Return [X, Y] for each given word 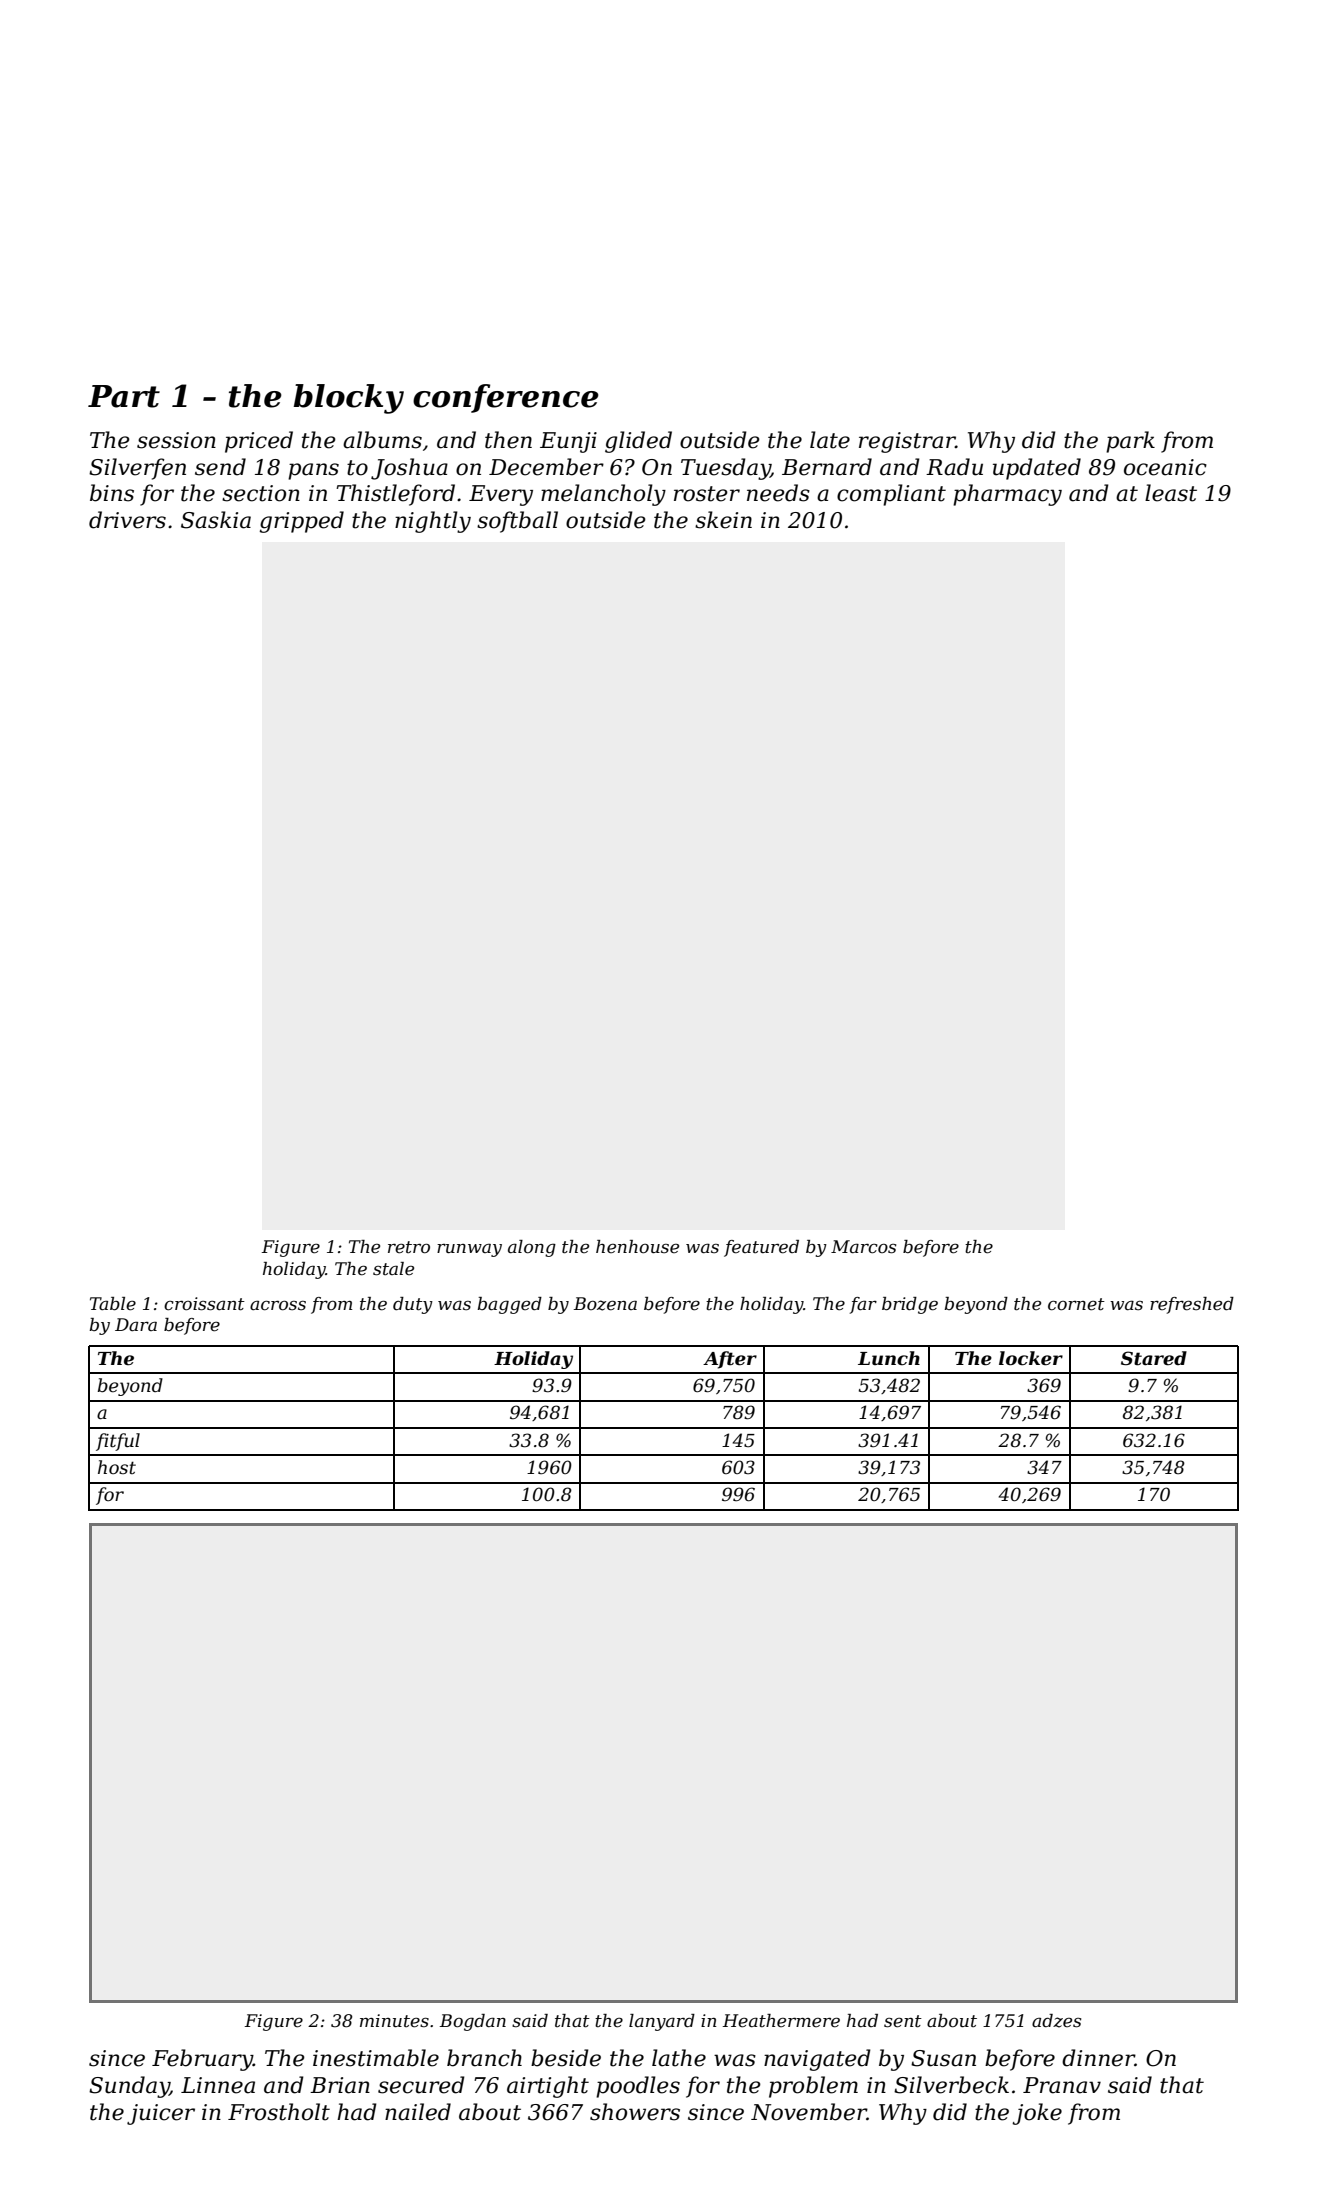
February [202, 2060]
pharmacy [1007, 495]
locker [1031, 1358]
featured [761, 1248]
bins [112, 493]
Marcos [863, 1247]
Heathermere [781, 2021]
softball [517, 522]
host [117, 1467]
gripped [302, 522]
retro [409, 1247]
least [1171, 493]
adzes [1056, 2021]
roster [707, 494]
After [730, 1360]
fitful [118, 1442]
